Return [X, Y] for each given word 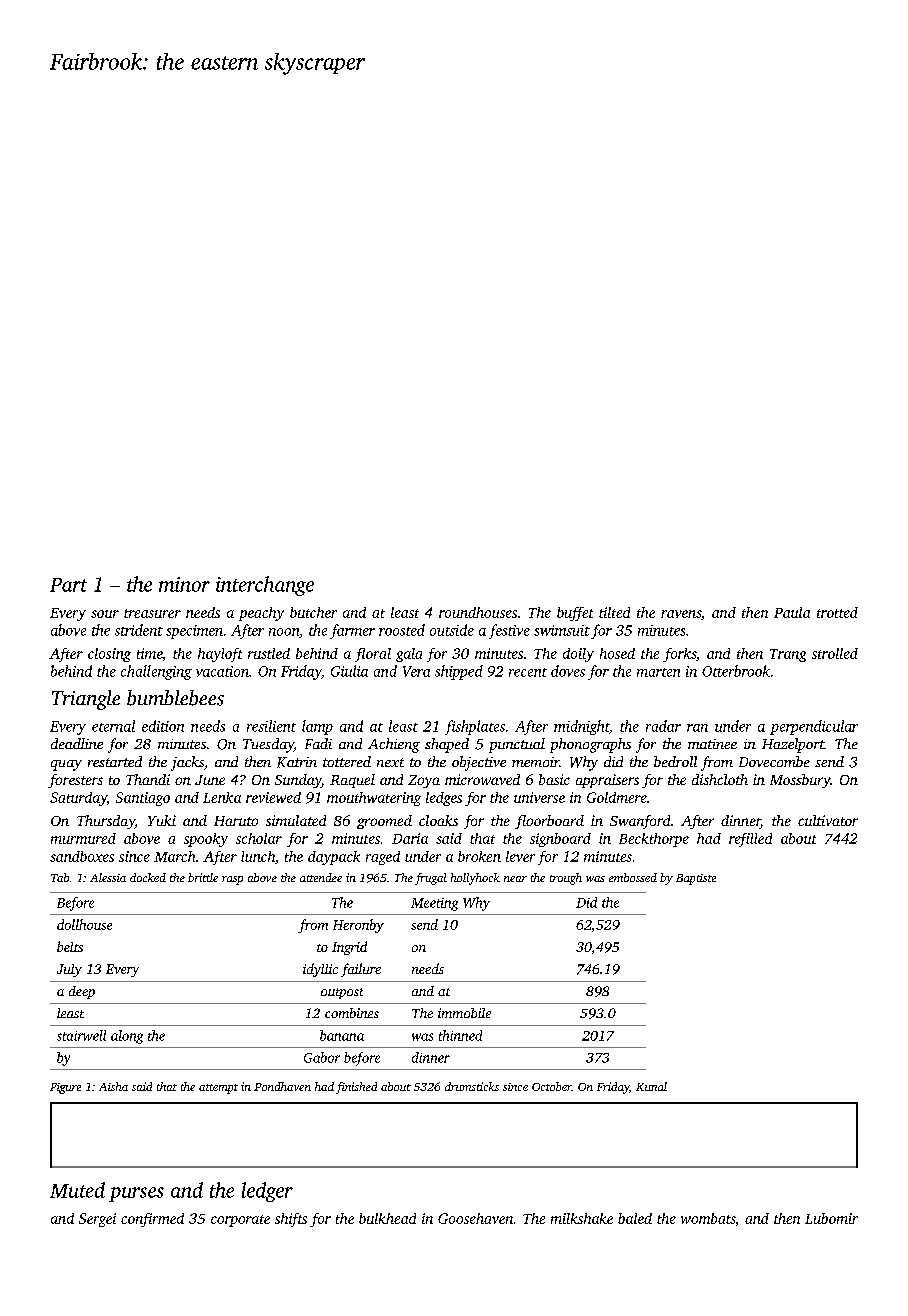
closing [109, 655]
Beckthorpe [654, 840]
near [515, 879]
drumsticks [472, 1086]
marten [658, 672]
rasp [232, 880]
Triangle [86, 700]
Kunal [651, 1086]
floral [373, 655]
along [127, 1037]
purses [136, 1194]
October [552, 1086]
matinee [712, 744]
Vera [416, 671]
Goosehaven [475, 1218]
